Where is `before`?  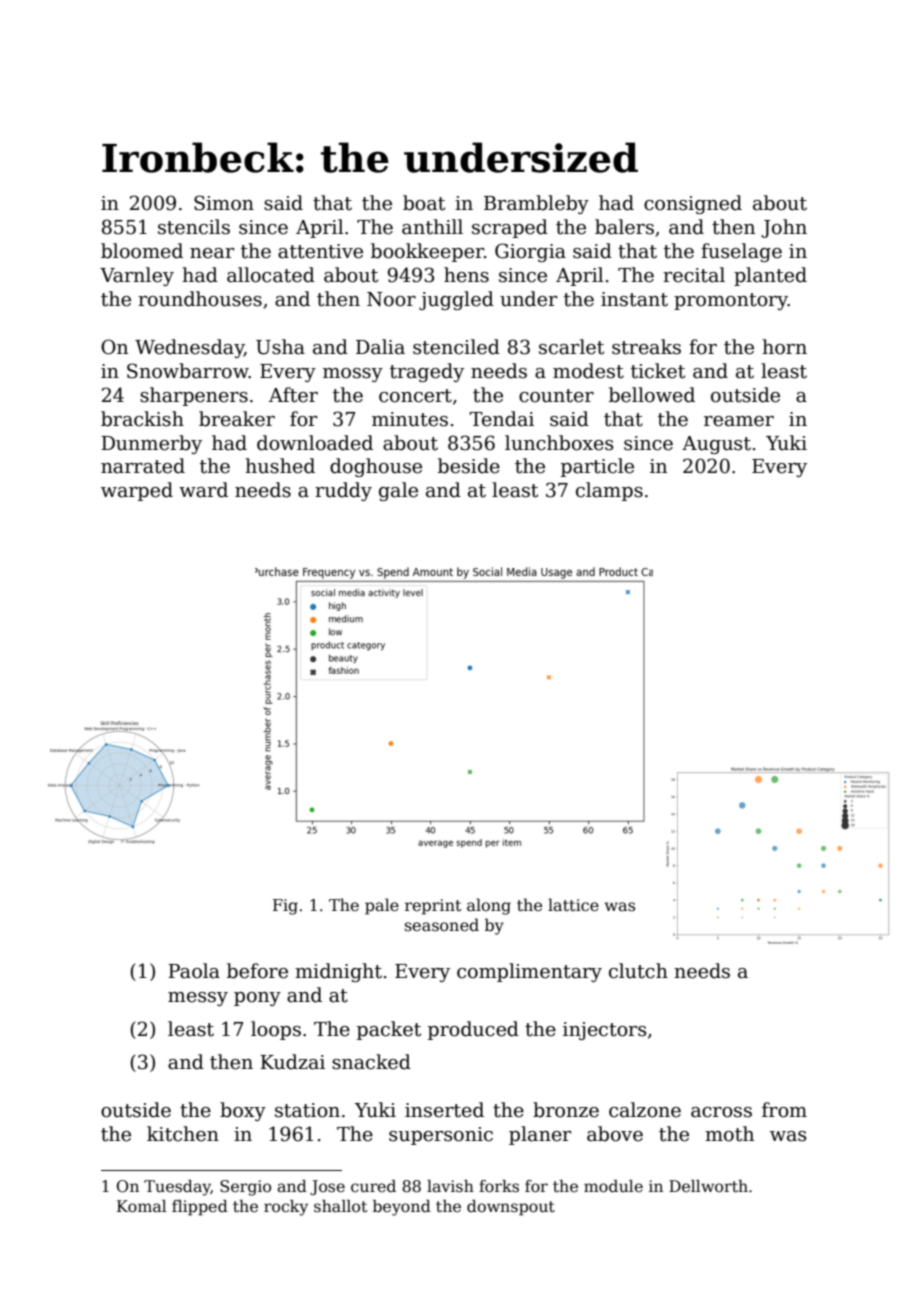 before is located at coordinates (257, 971).
